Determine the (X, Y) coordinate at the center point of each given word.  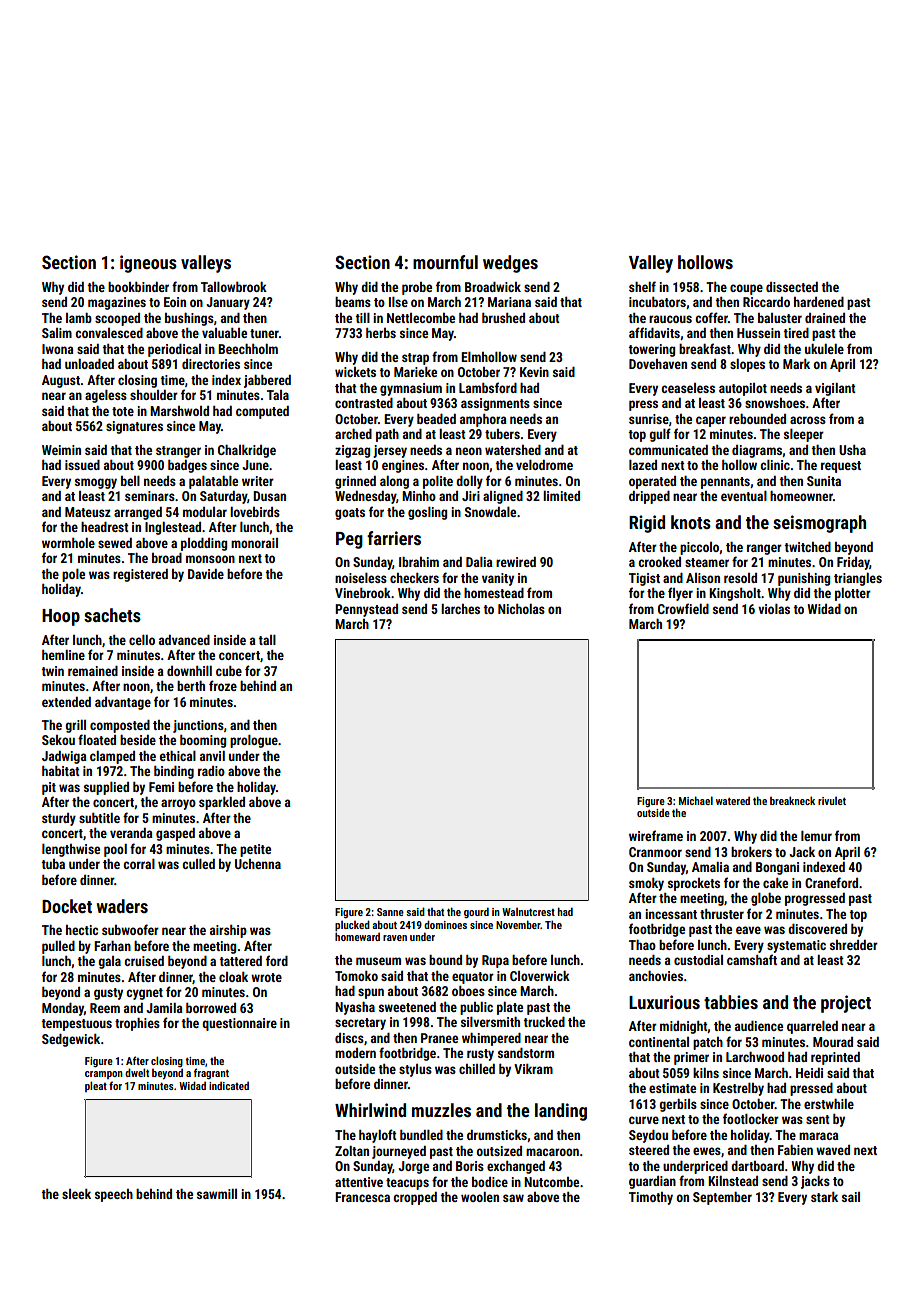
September (722, 1198)
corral (139, 864)
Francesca (362, 1197)
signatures (134, 427)
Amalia (710, 867)
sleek (76, 1194)
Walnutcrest (528, 912)
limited (561, 496)
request (841, 467)
